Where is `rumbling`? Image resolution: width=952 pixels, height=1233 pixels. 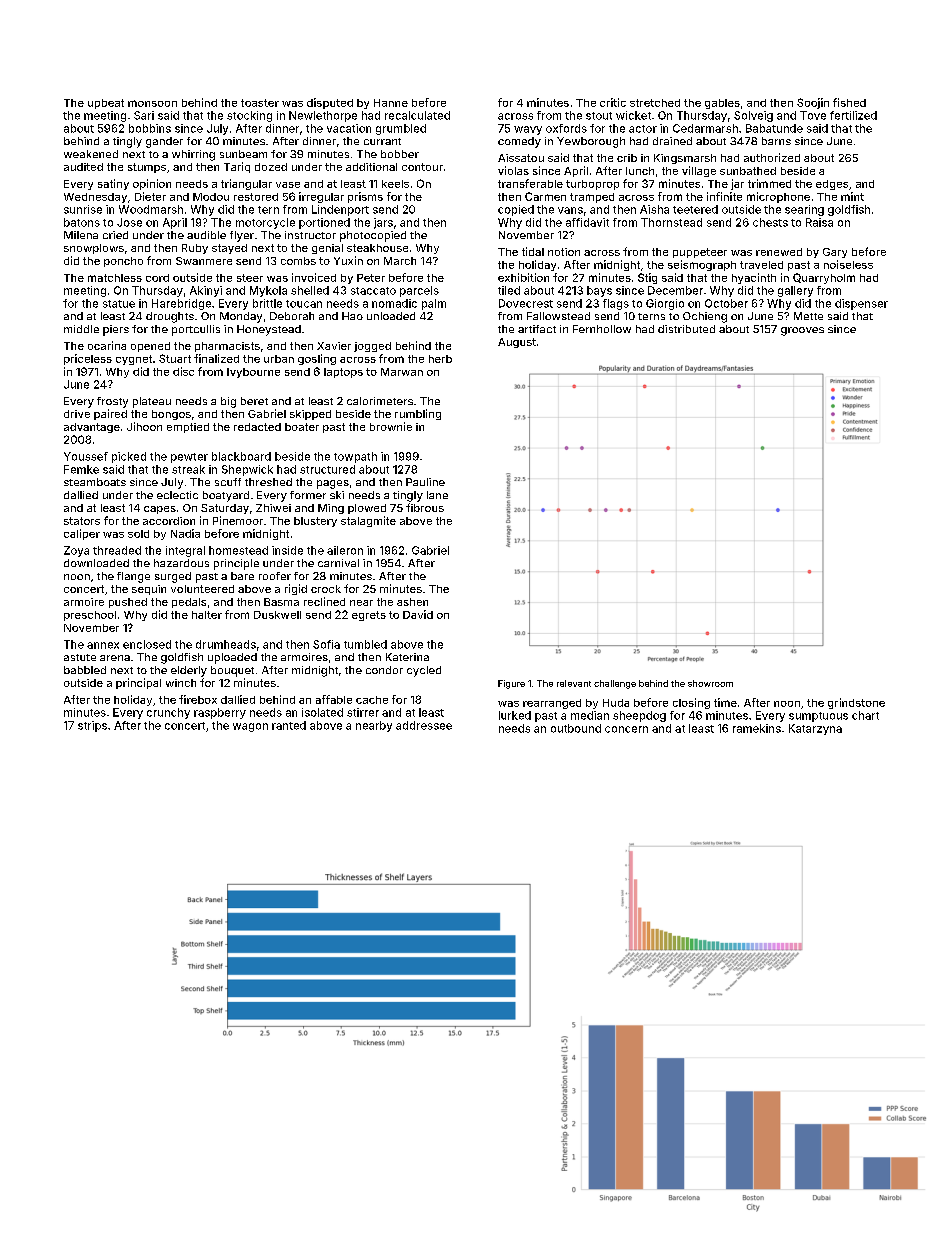
rumbling is located at coordinates (418, 414).
